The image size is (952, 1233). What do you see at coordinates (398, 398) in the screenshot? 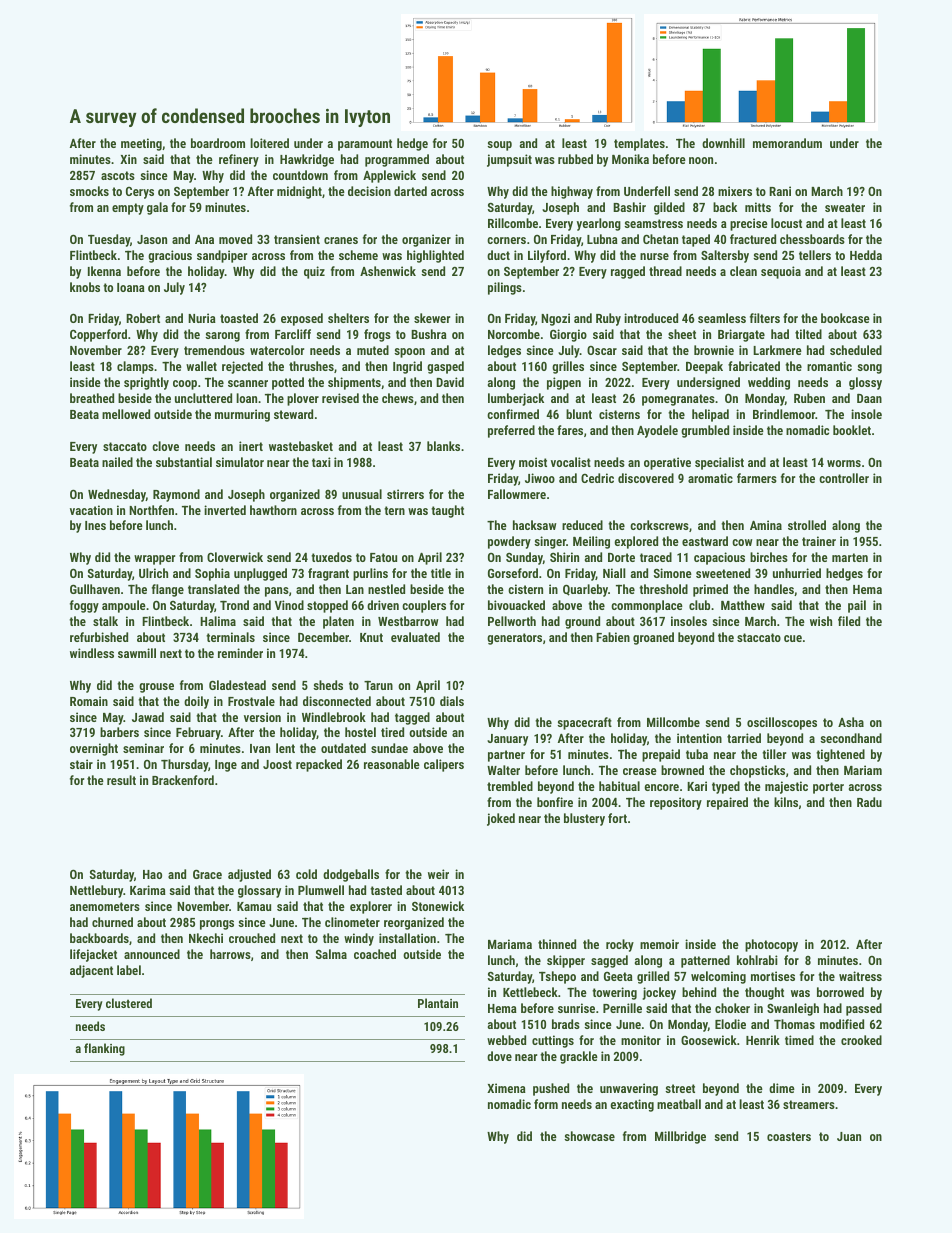
I see `chews` at bounding box center [398, 398].
